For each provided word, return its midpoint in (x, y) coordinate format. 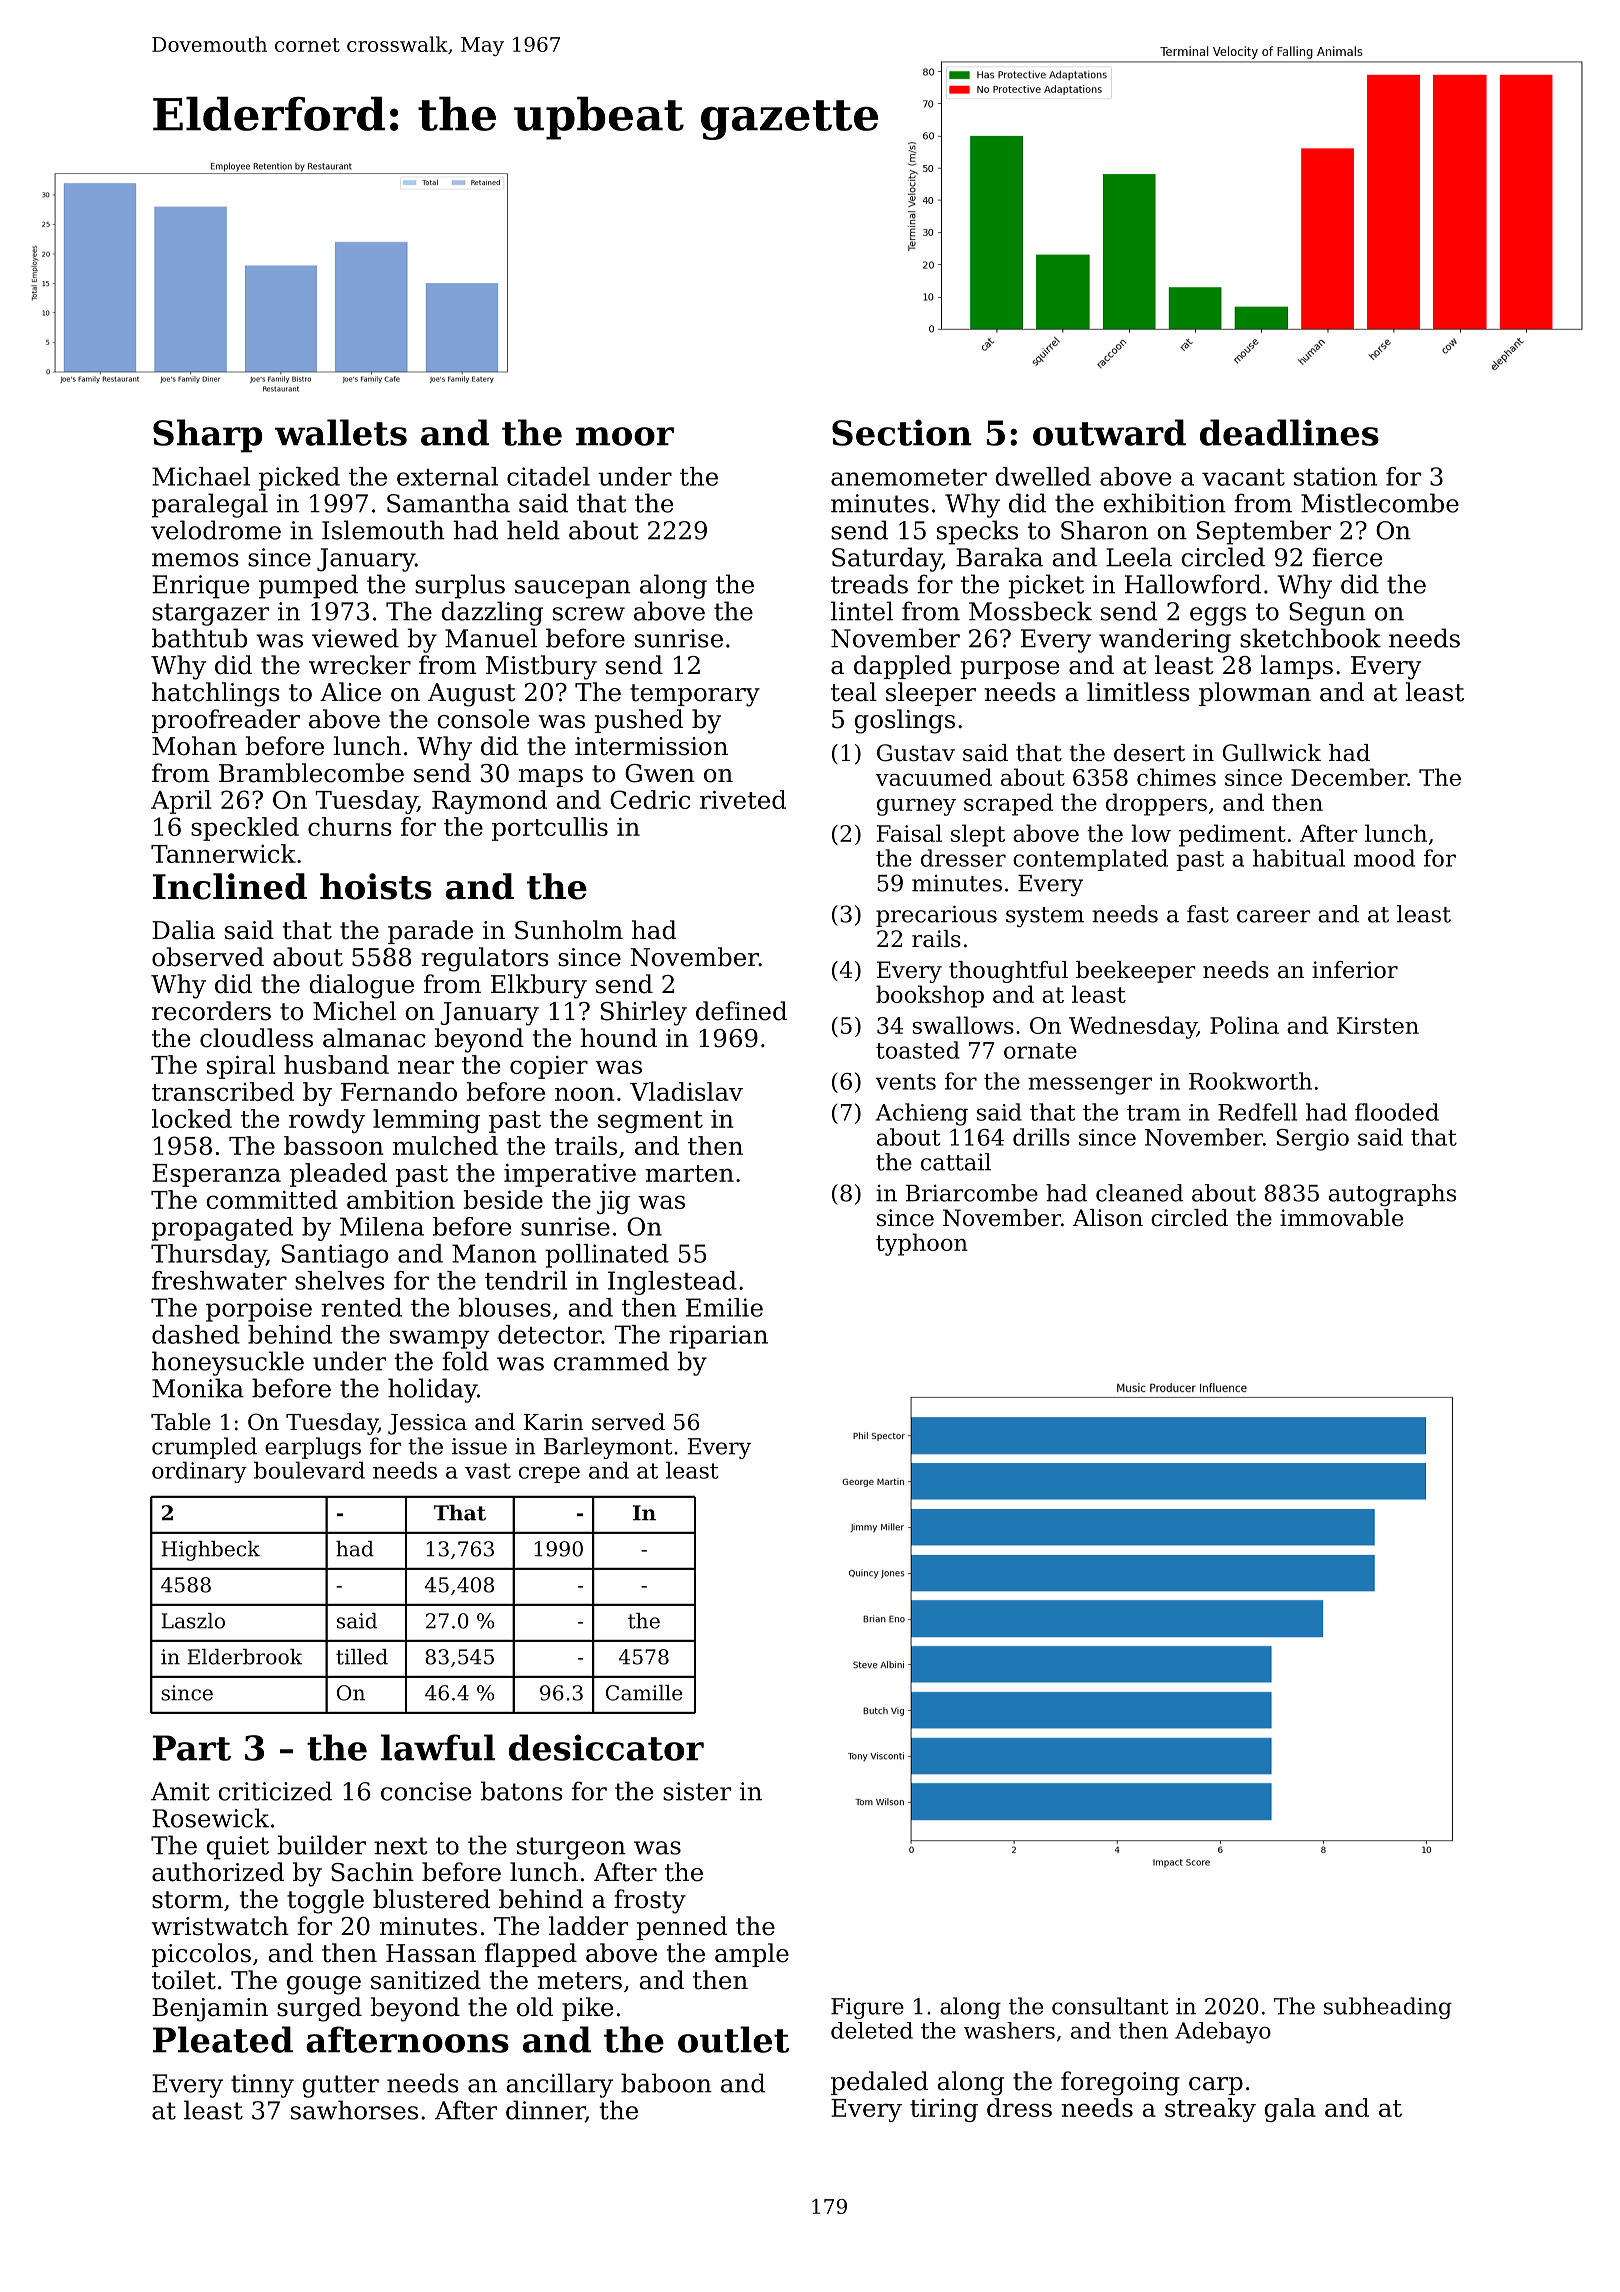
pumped (308, 586)
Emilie (724, 1307)
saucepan (573, 589)
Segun (1327, 614)
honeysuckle (228, 1363)
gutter (340, 2086)
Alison (1108, 1218)
